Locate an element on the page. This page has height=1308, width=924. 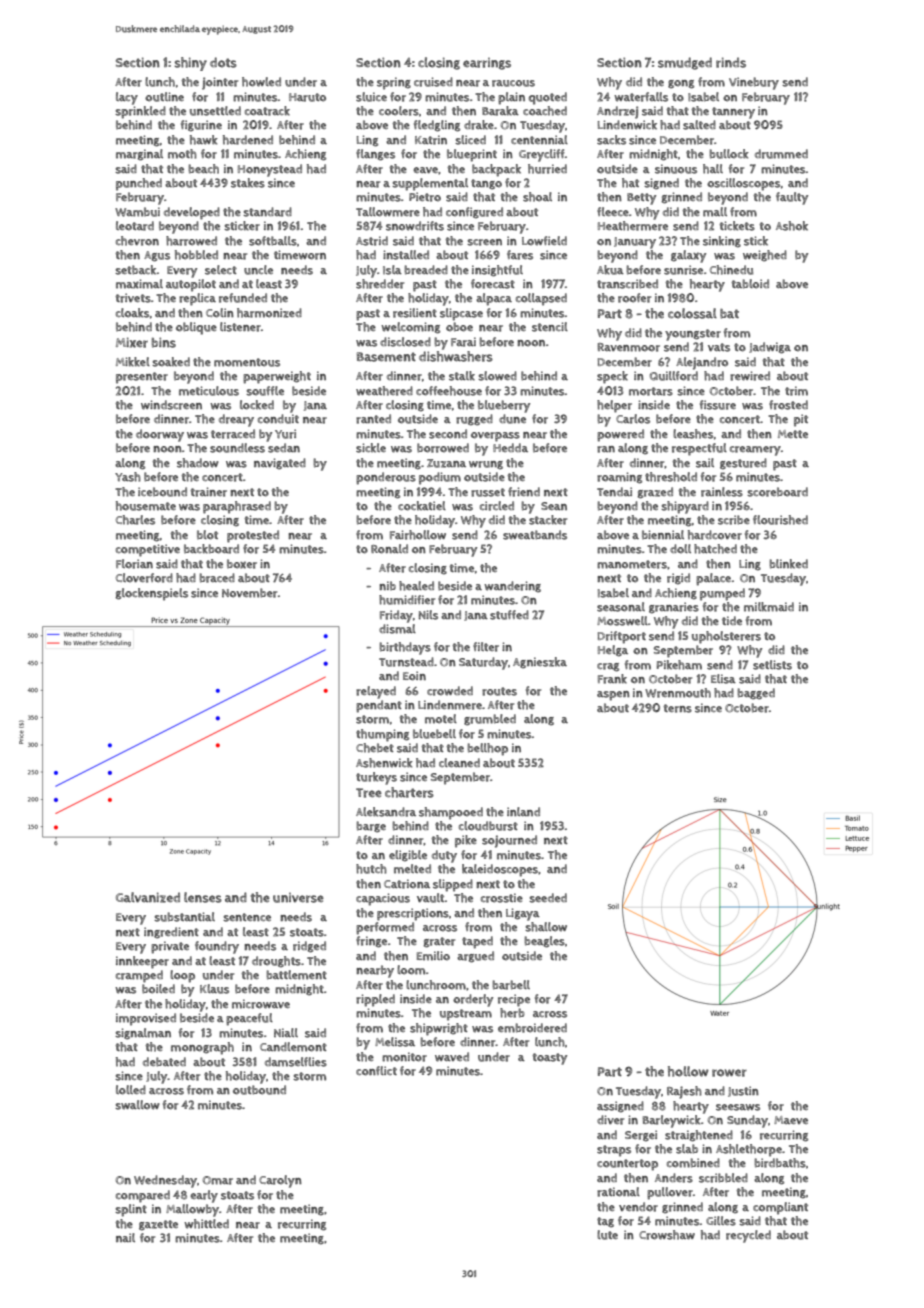
Ashenwick is located at coordinates (384, 763).
